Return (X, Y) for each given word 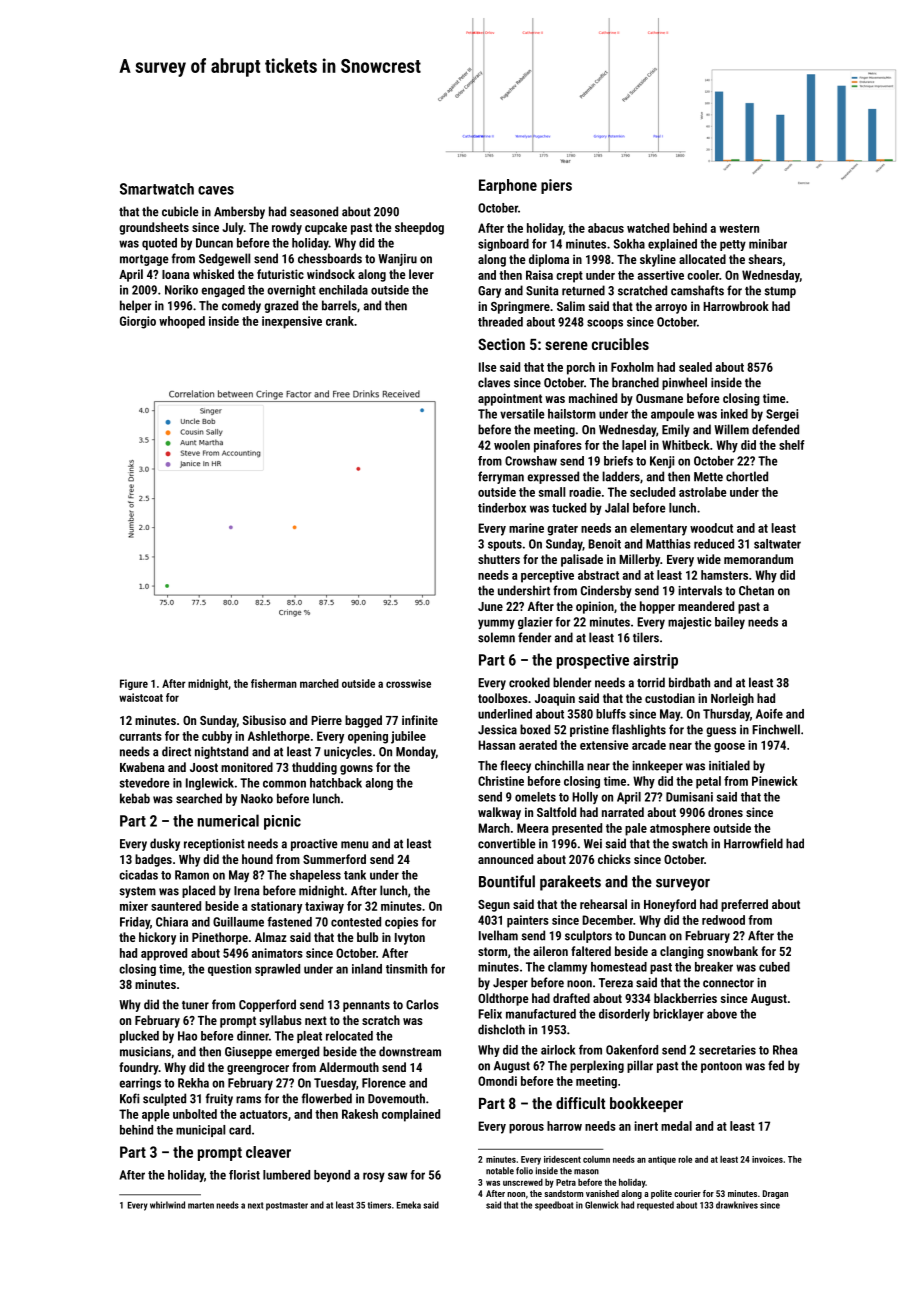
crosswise (408, 683)
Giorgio (138, 322)
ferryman (501, 477)
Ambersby (239, 212)
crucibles (620, 344)
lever (421, 274)
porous (526, 1129)
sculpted (164, 1099)
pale (636, 829)
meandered (706, 606)
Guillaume (238, 922)
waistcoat (141, 697)
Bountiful (507, 881)
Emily (676, 430)
